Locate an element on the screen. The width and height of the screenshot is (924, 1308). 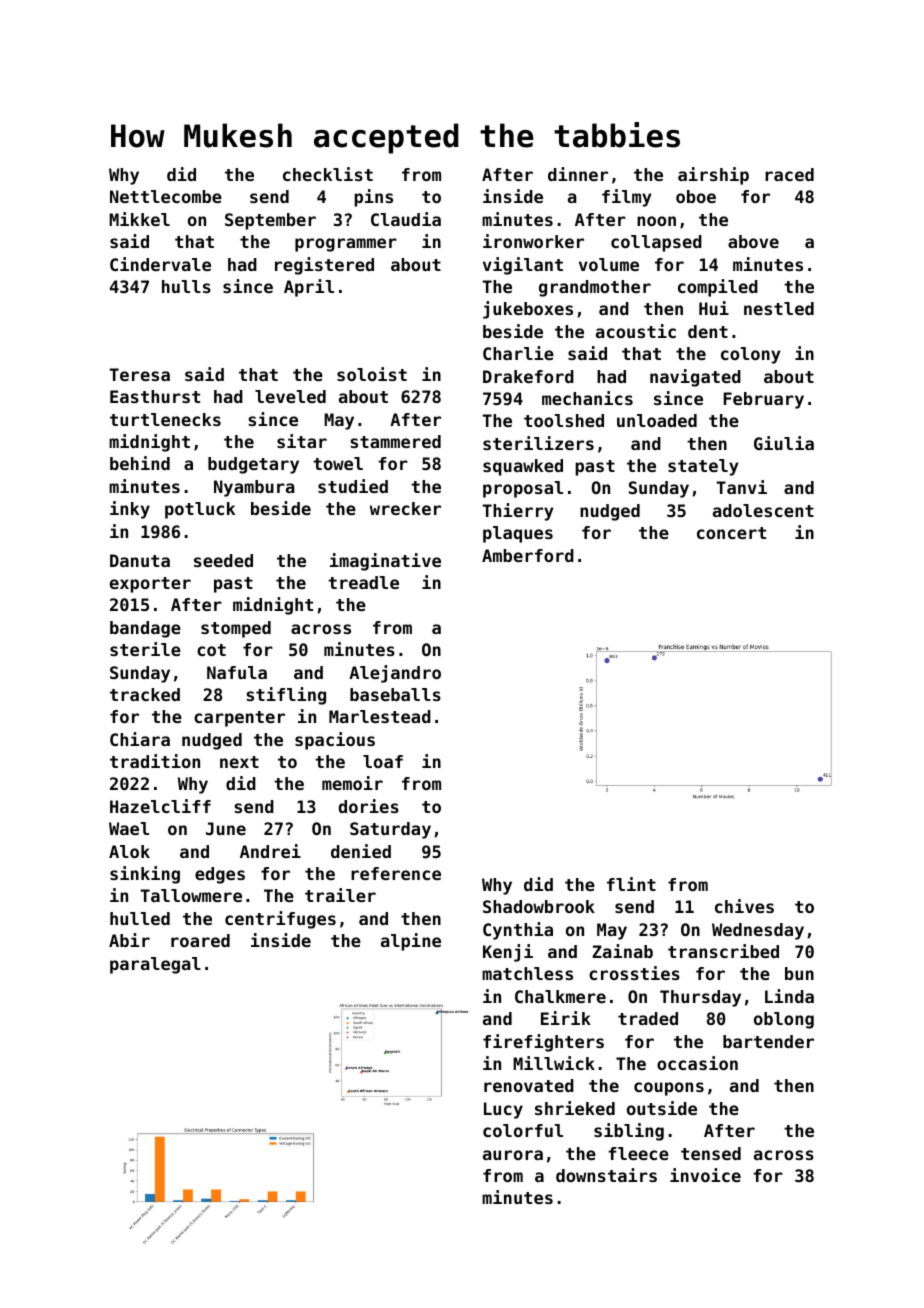
airship is located at coordinates (713, 176).
